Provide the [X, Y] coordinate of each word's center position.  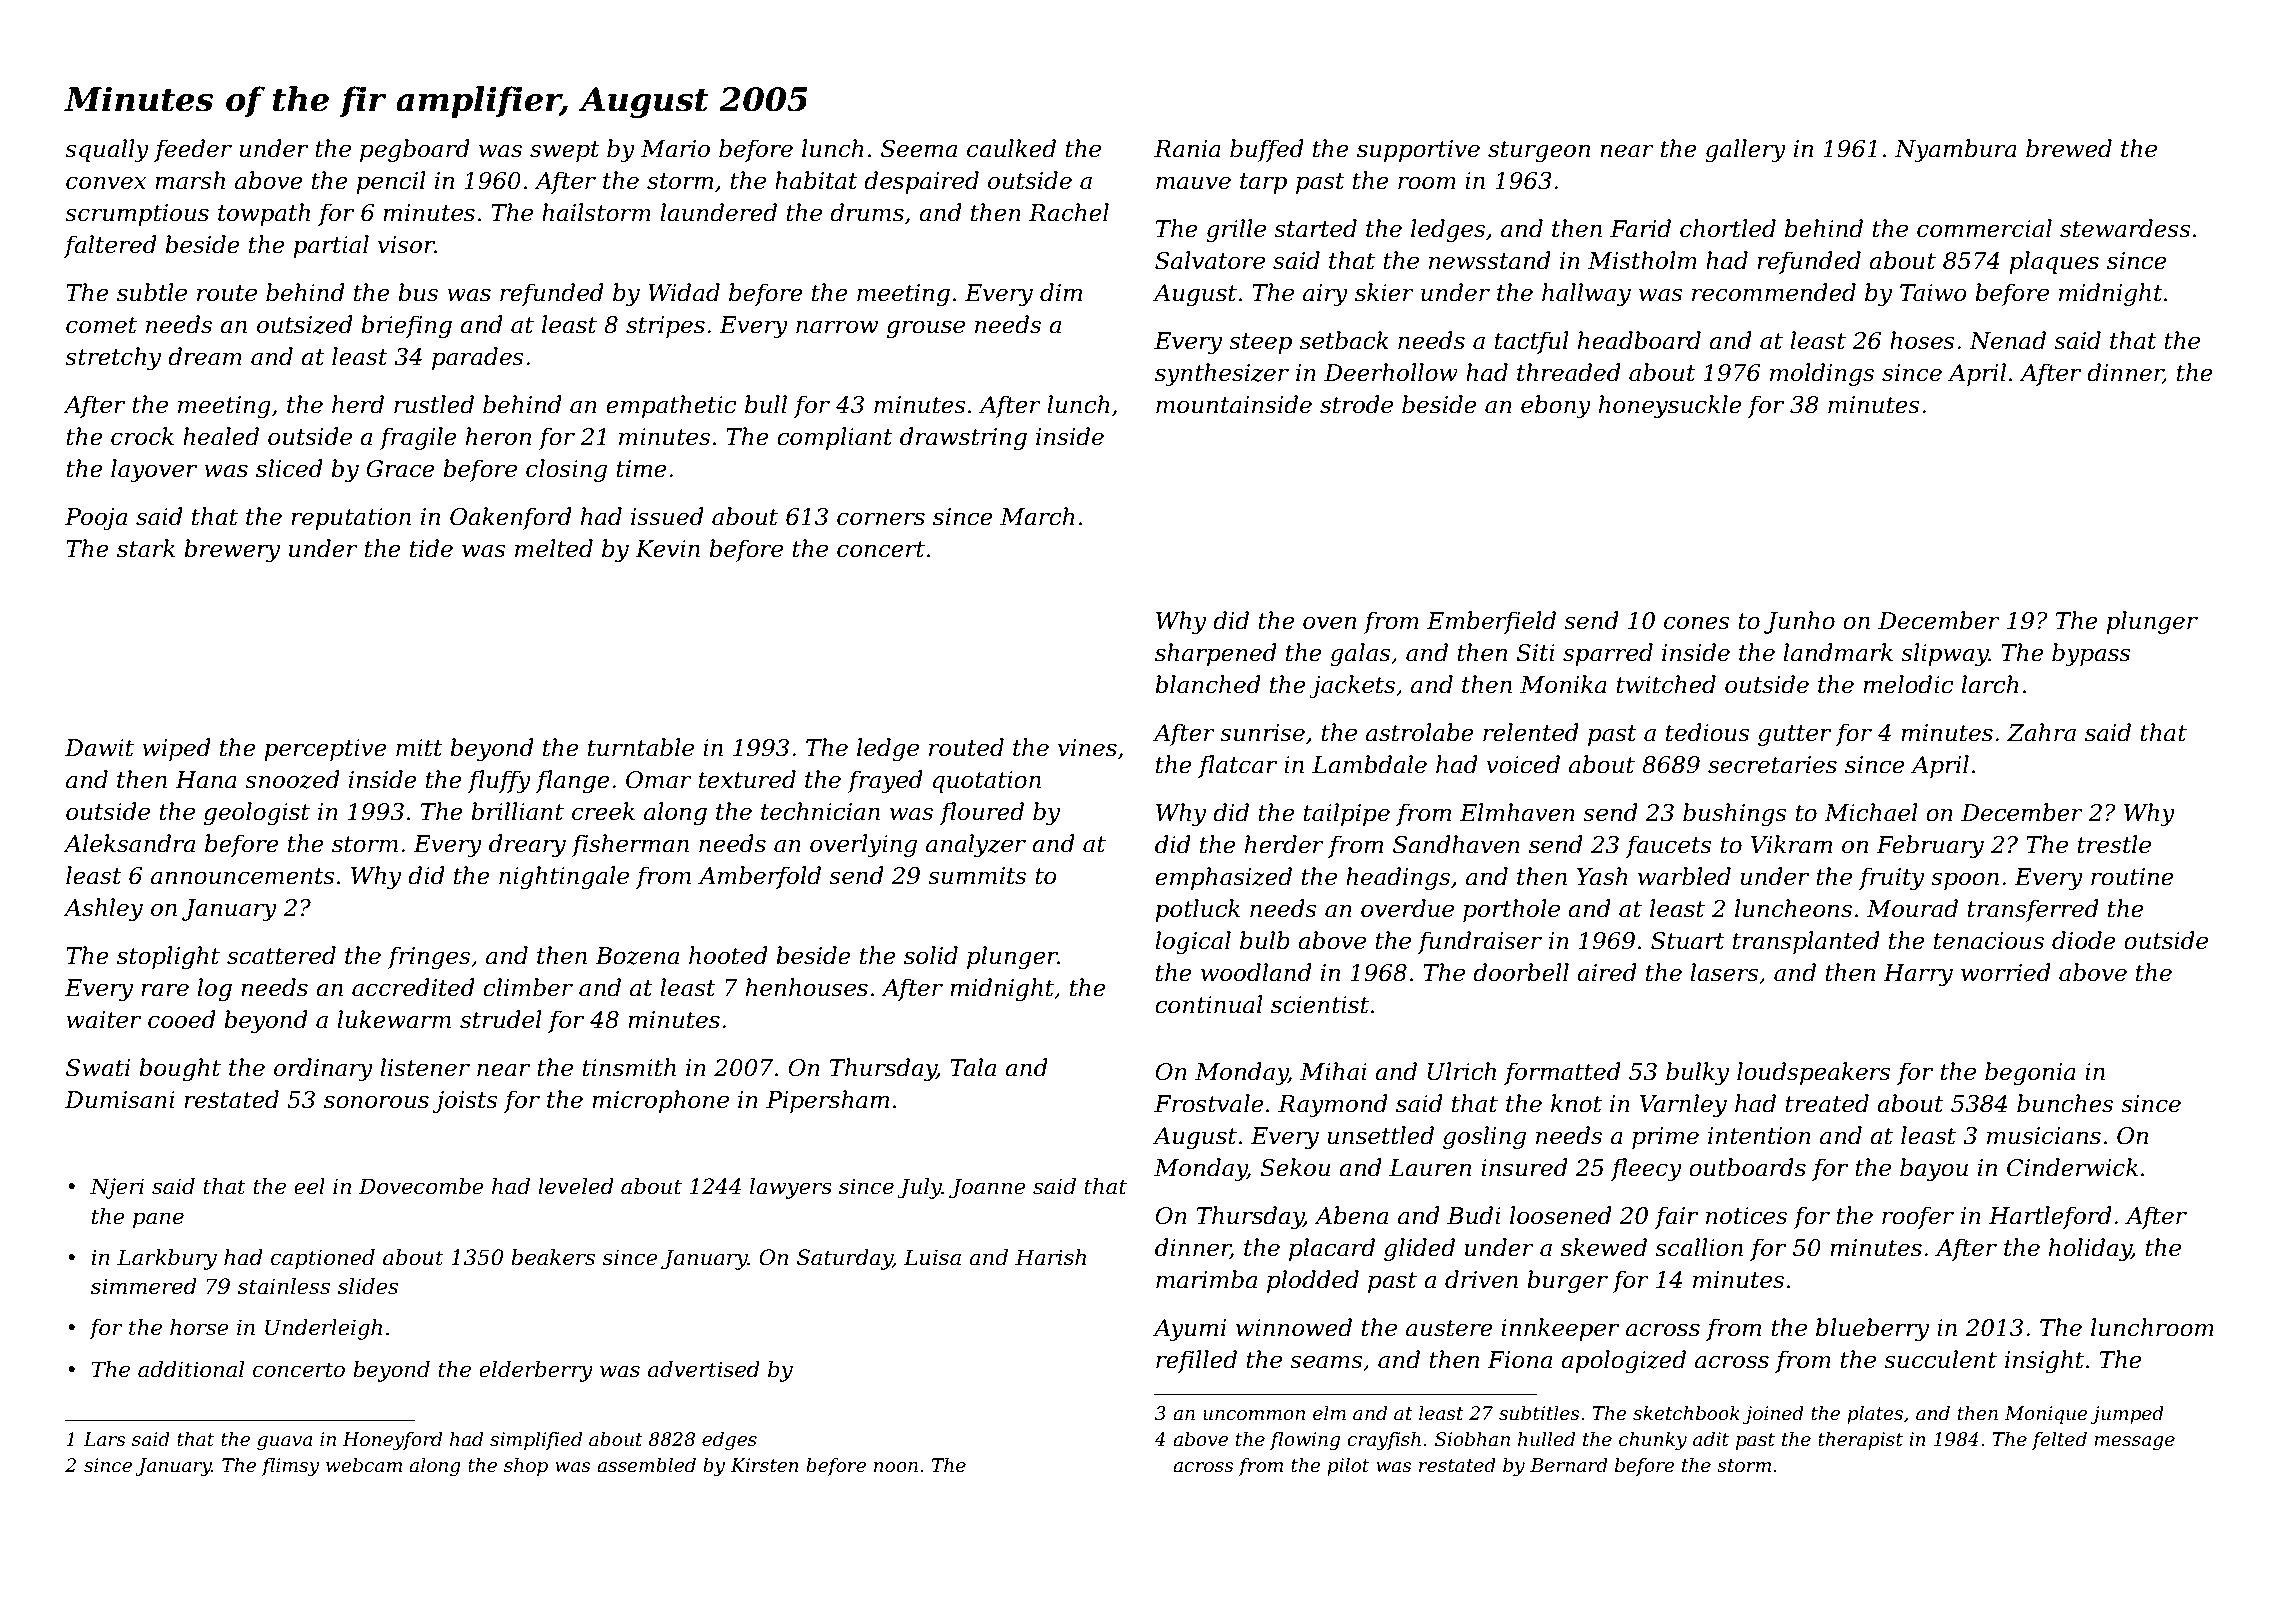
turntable [641, 747]
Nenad [2007, 340]
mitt [419, 748]
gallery [1745, 150]
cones [1697, 623]
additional [191, 1369]
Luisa [932, 1257]
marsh [190, 180]
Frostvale [1209, 1103]
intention [1759, 1136]
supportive [1418, 151]
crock [142, 436]
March [1037, 516]
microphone [660, 1101]
